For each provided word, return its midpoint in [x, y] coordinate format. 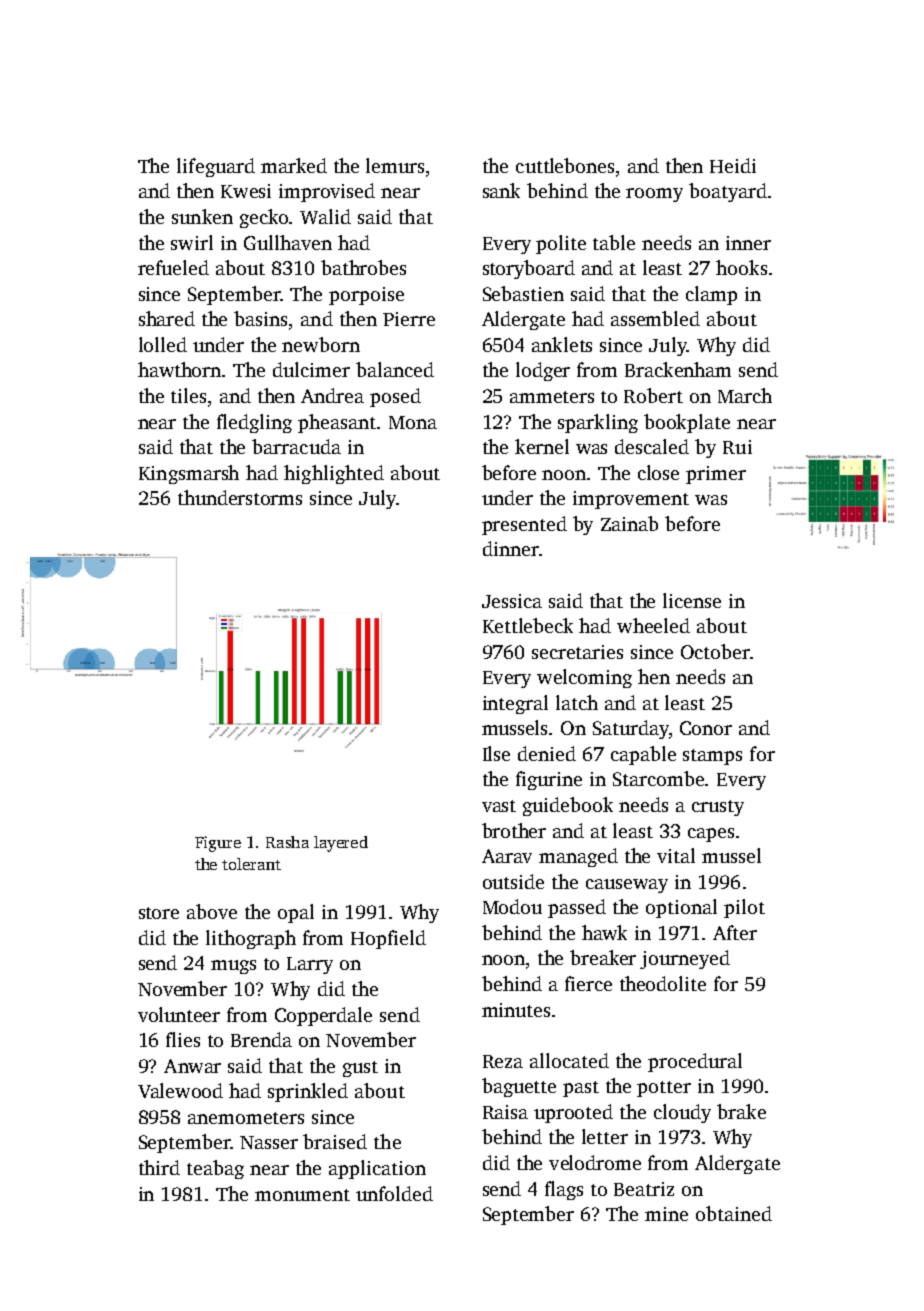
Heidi [733, 165]
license [692, 600]
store [159, 913]
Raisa [505, 1112]
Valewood [180, 1090]
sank [501, 190]
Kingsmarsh [189, 474]
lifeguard [216, 167]
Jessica [512, 601]
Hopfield [388, 939]
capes [711, 835]
